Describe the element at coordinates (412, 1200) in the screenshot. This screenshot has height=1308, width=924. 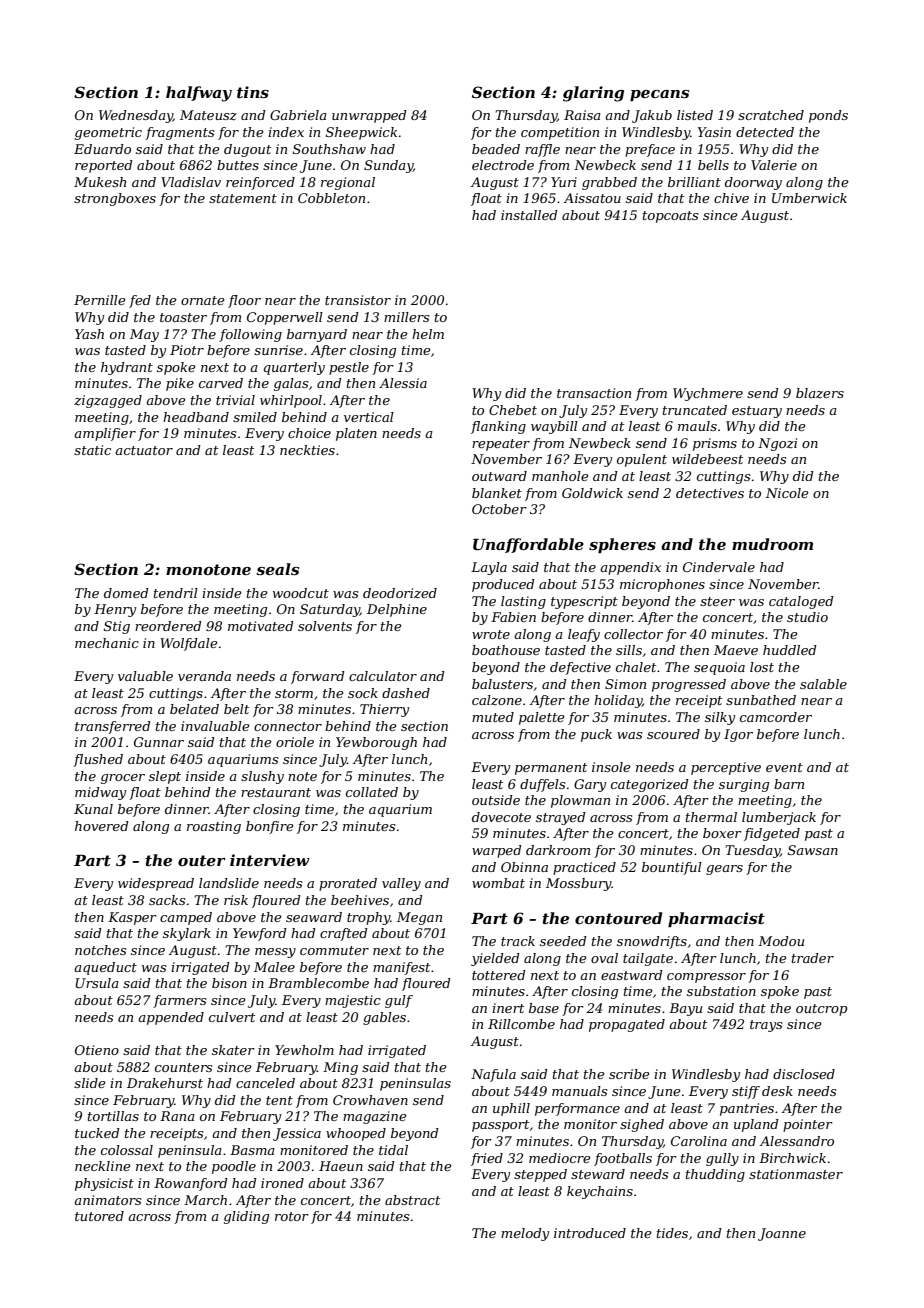
I see `abstract` at that location.
